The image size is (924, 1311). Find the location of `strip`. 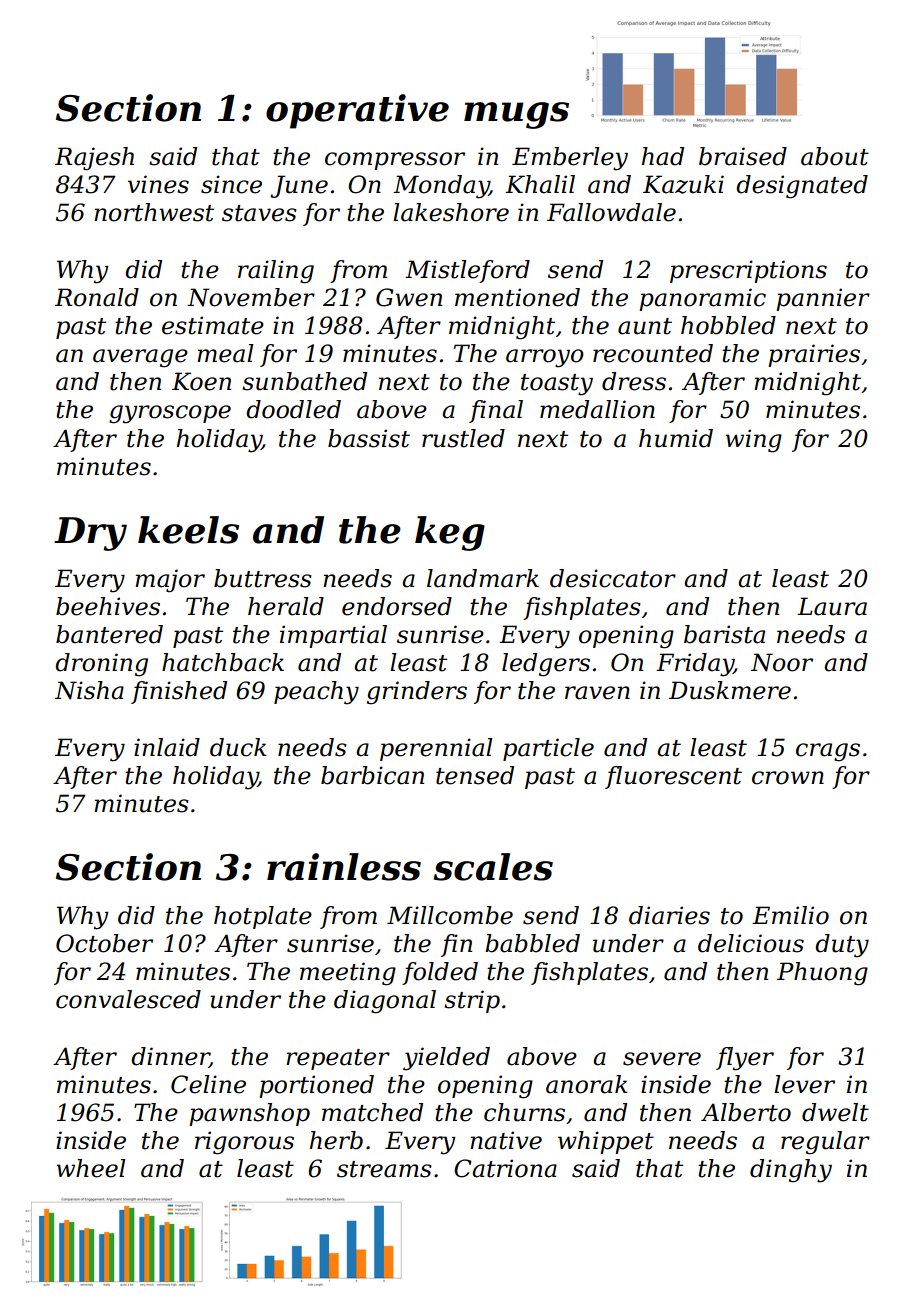

strip is located at coordinates (472, 1001).
